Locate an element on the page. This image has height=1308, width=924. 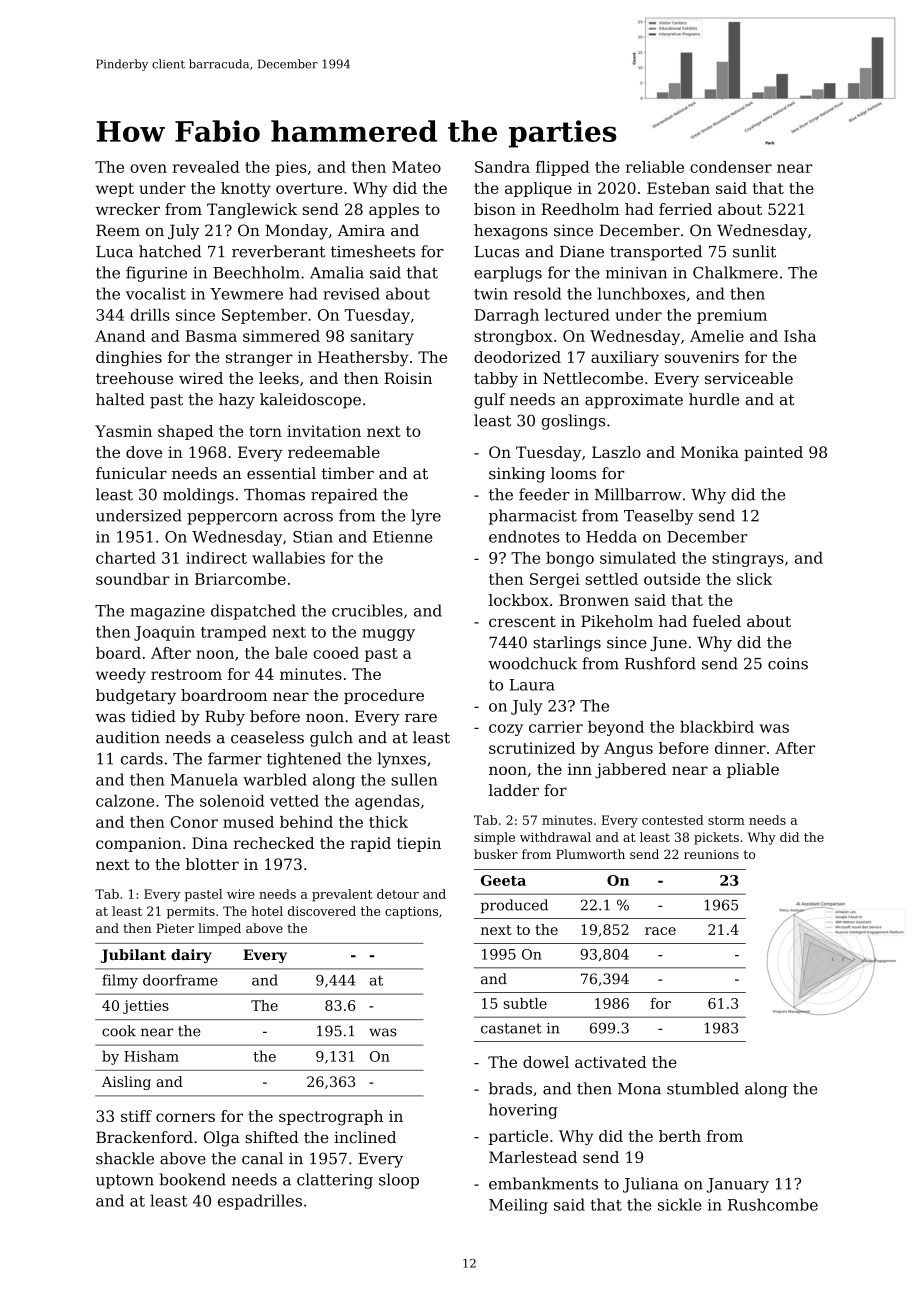
Anand is located at coordinates (120, 336).
